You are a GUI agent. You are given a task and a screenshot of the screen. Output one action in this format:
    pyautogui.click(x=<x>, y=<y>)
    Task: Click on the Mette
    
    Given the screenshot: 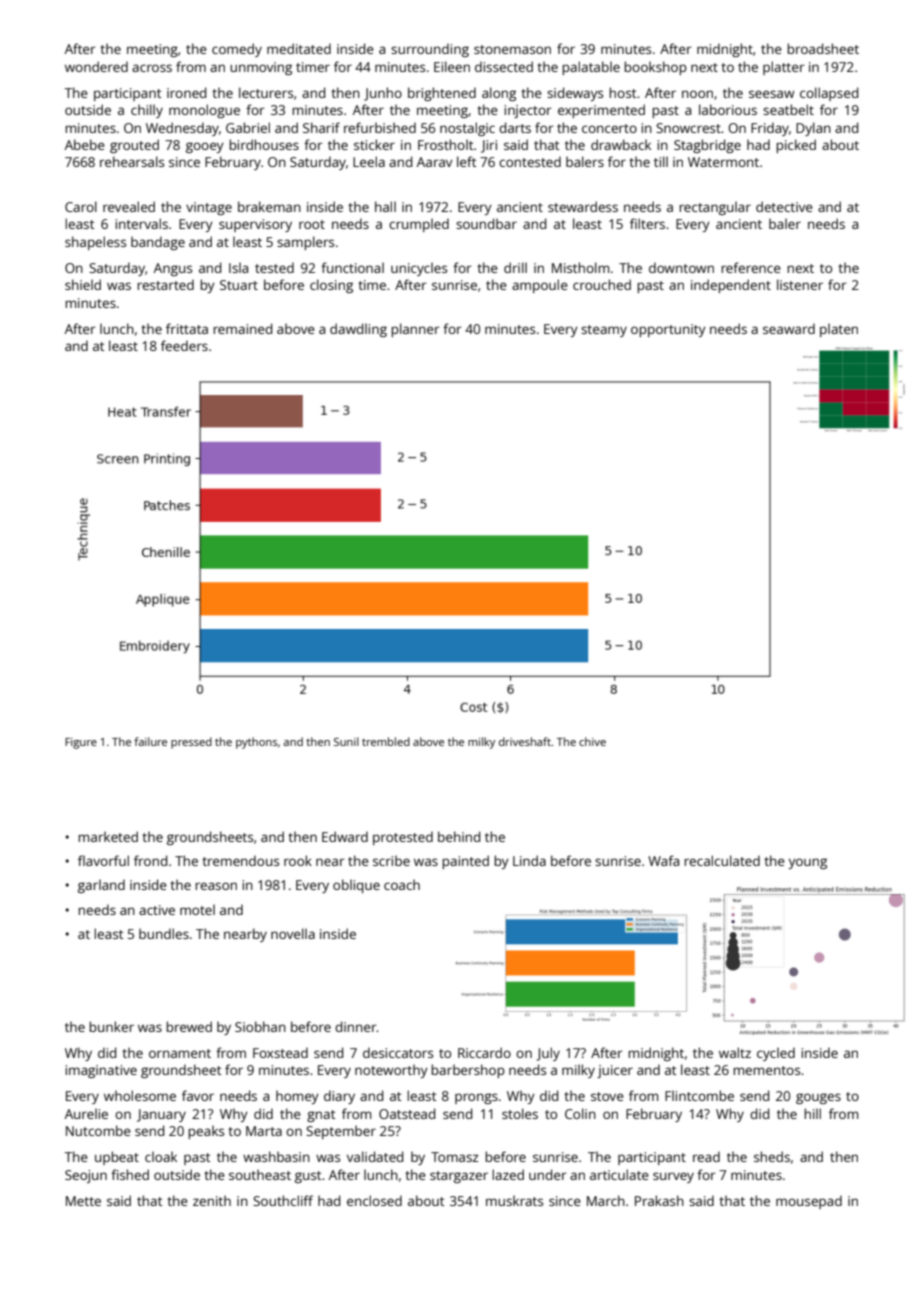 What is the action you would take?
    pyautogui.click(x=83, y=1201)
